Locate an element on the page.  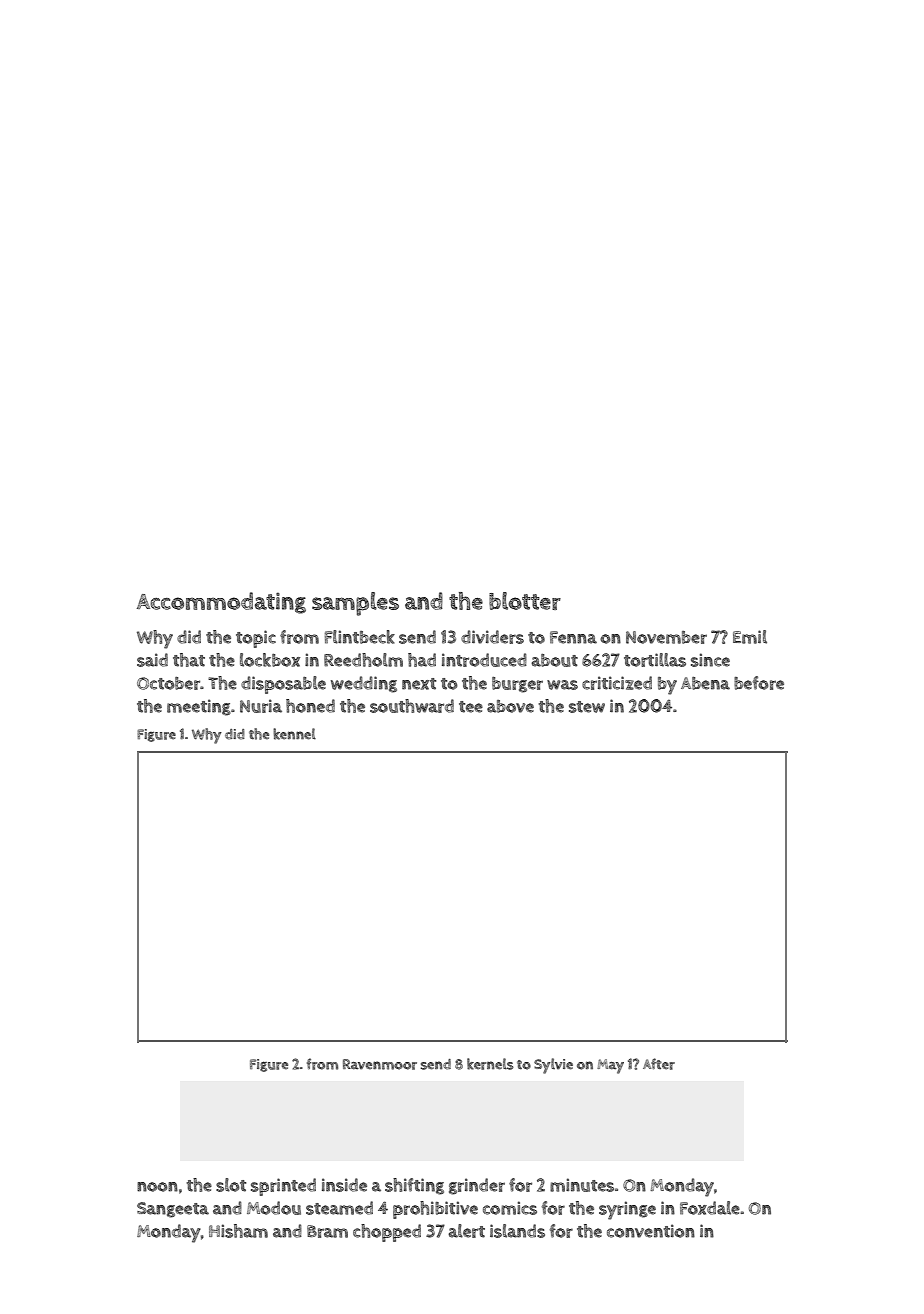
chopped is located at coordinates (387, 1233).
